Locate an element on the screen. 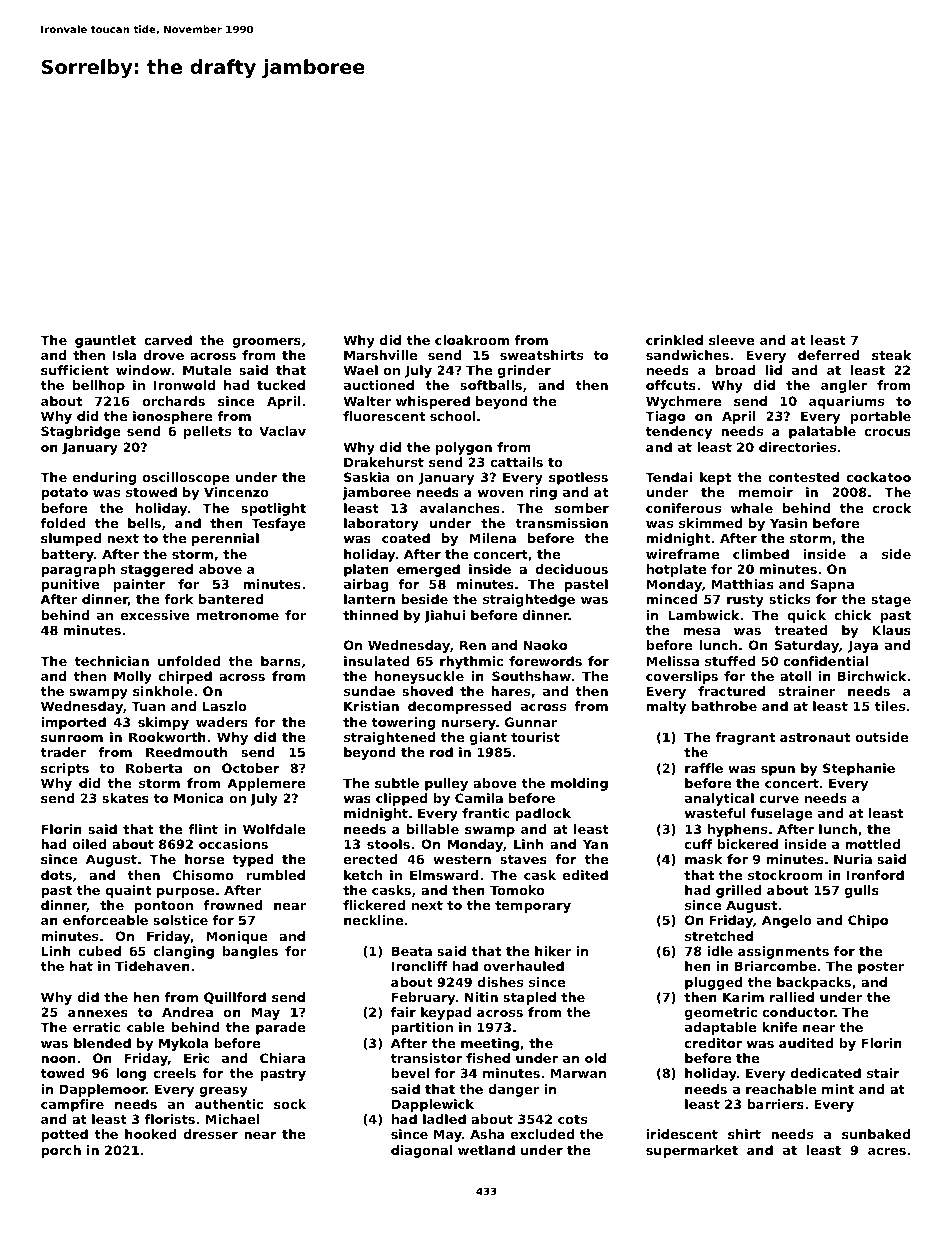  Saskia is located at coordinates (366, 477).
